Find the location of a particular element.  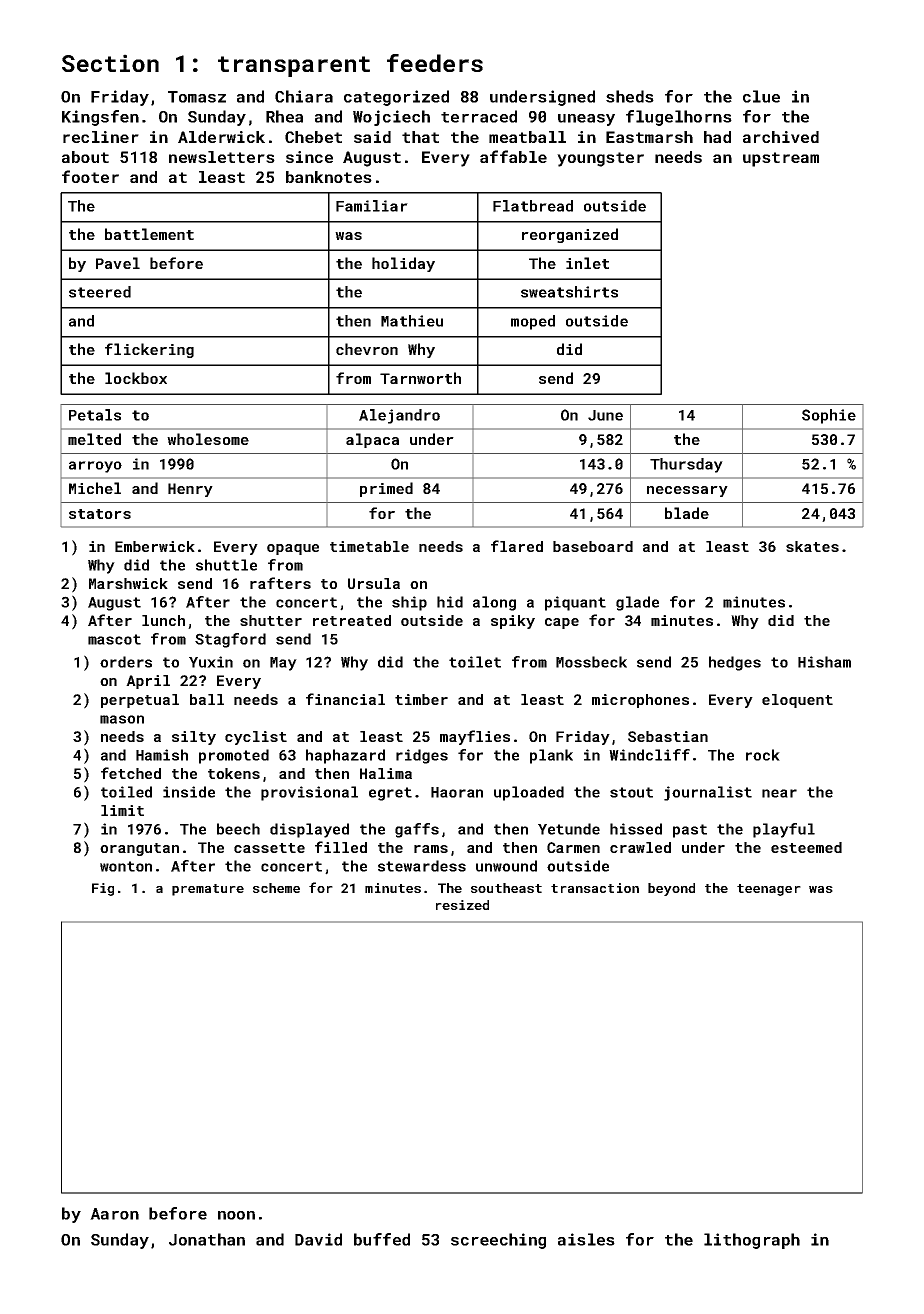

holiday is located at coordinates (403, 264).
